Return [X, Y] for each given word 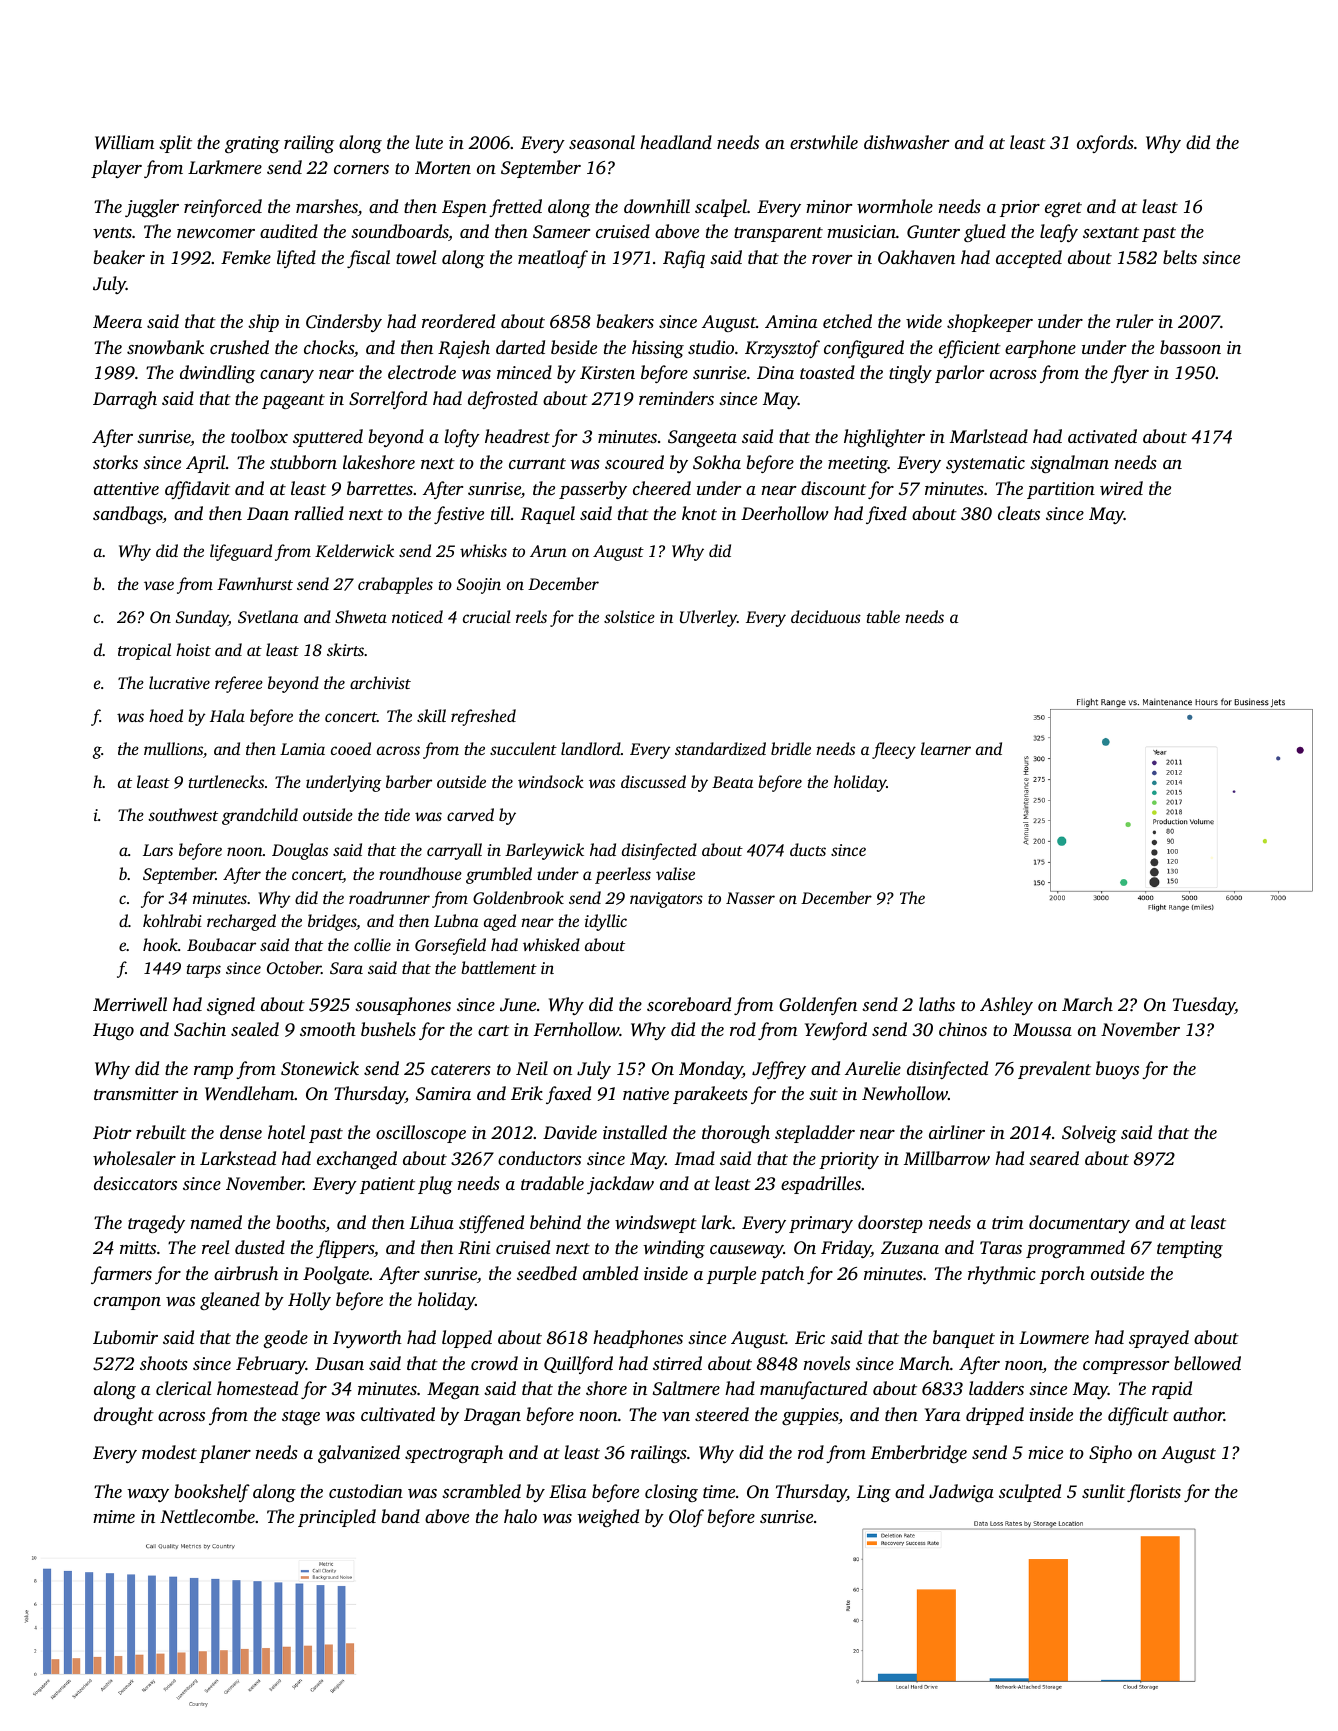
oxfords [1105, 144]
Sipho [1110, 1454]
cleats [1019, 513]
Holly [309, 1301]
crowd [494, 1363]
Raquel [548, 515]
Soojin [479, 586]
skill [431, 715]
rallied [319, 513]
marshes [327, 207]
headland [676, 142]
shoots [164, 1363]
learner [946, 748]
